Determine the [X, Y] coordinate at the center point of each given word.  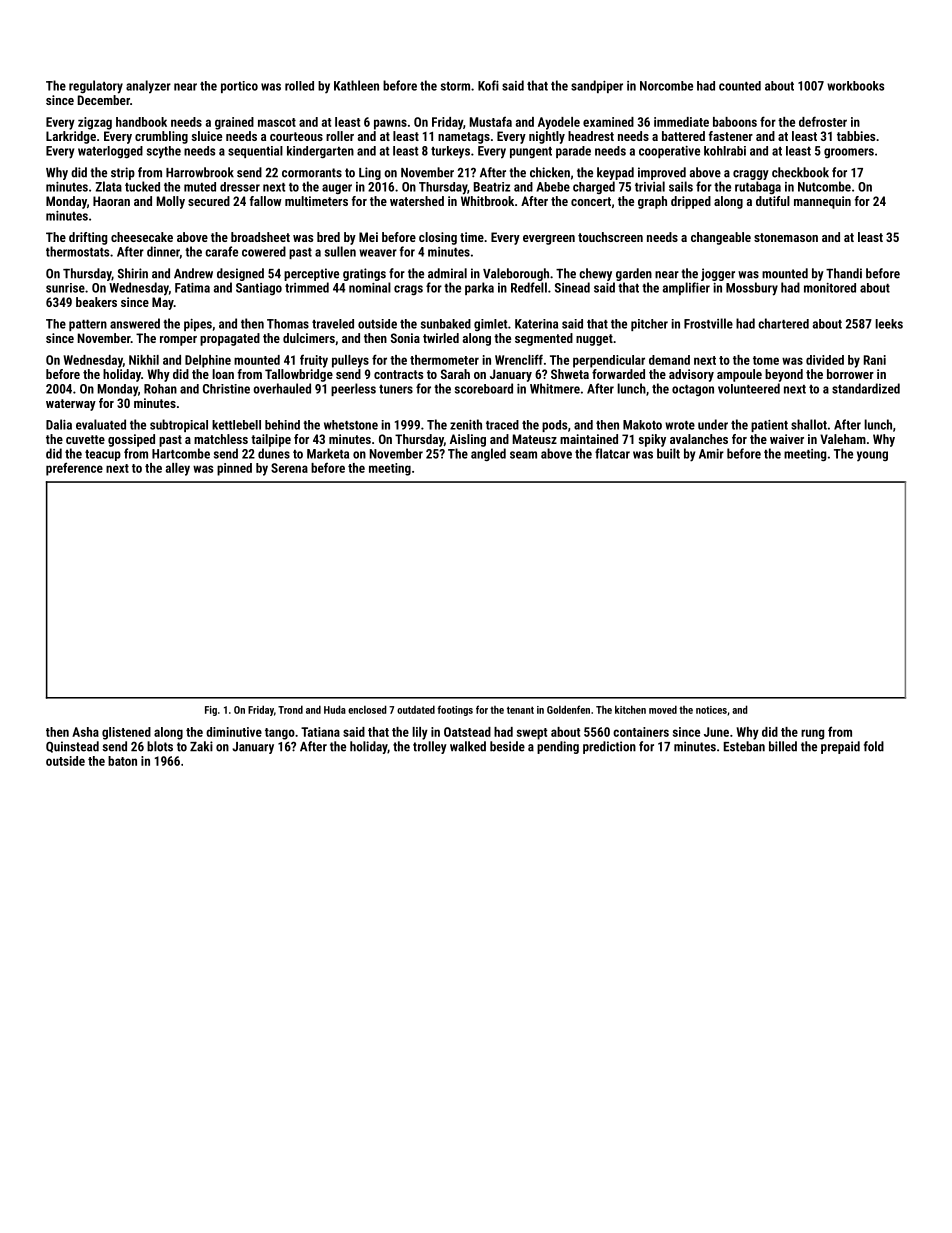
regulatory [96, 87]
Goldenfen [568, 709]
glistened [126, 733]
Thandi [844, 273]
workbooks [856, 86]
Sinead [572, 287]
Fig [211, 711]
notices [711, 710]
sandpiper [597, 86]
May [163, 303]
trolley [430, 747]
